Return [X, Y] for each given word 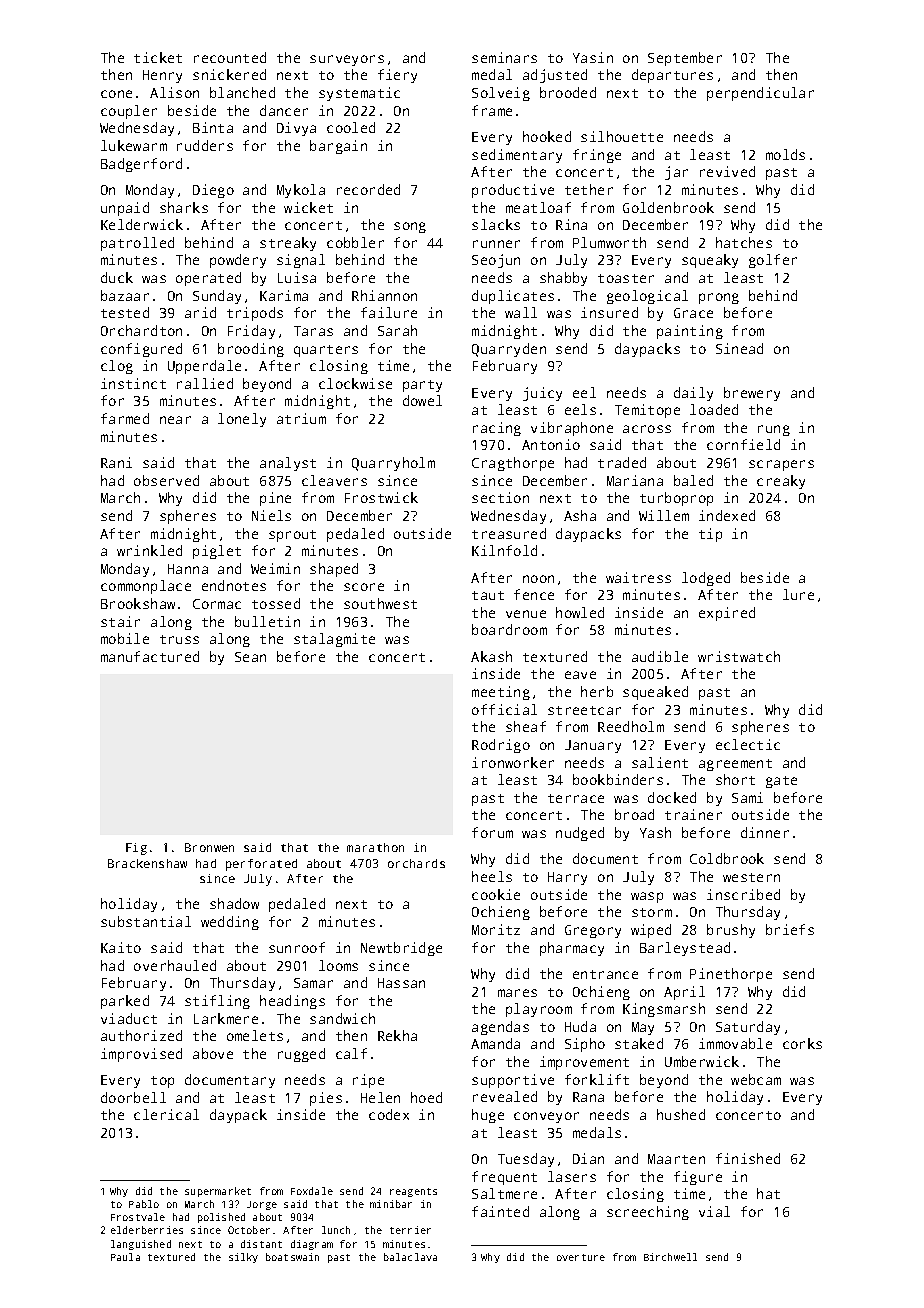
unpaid [125, 209]
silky [243, 1258]
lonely [242, 420]
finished [748, 1158]
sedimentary [517, 156]
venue [526, 614]
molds [785, 154]
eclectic [748, 744]
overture [581, 1257]
